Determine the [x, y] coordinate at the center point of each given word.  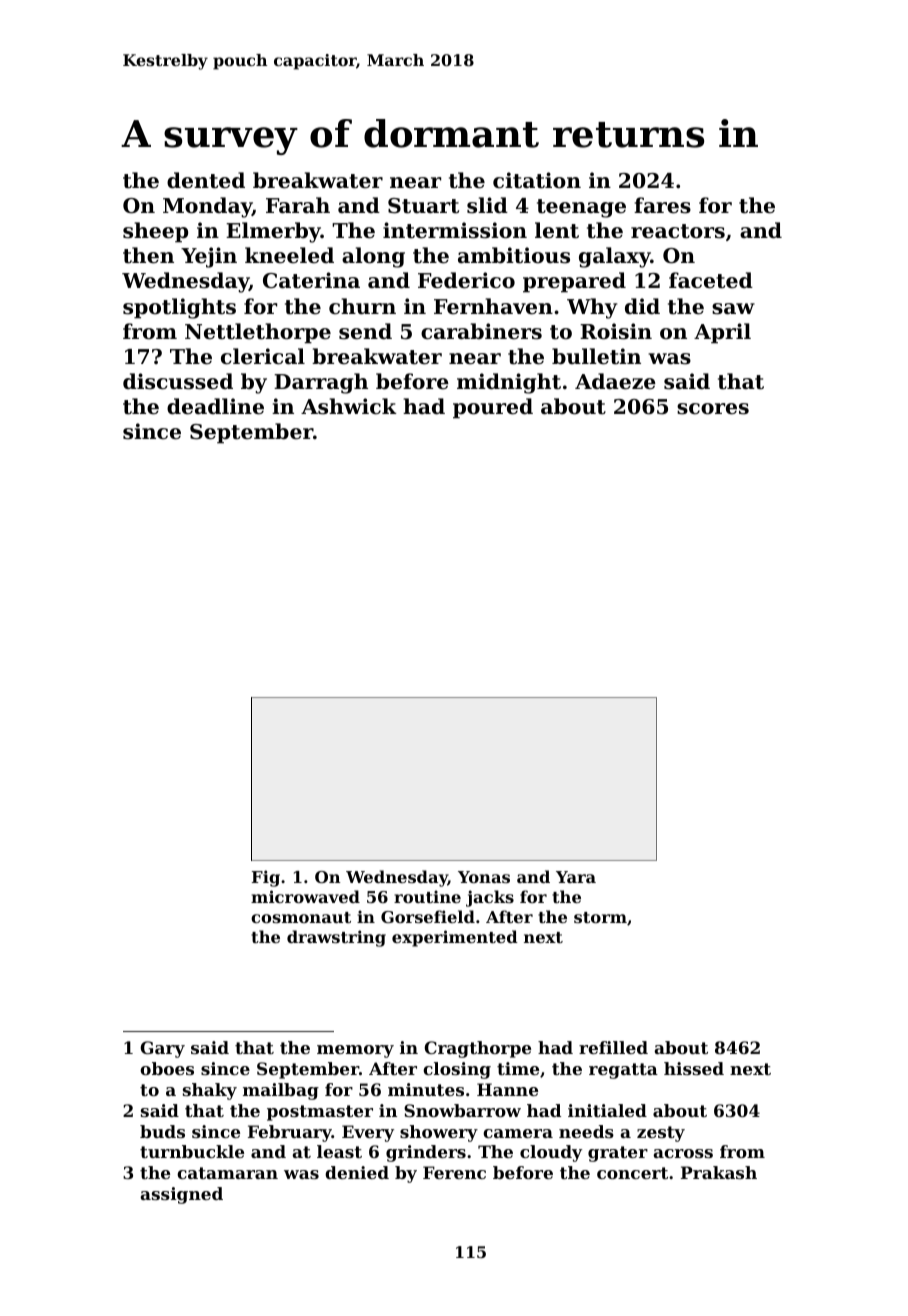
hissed [694, 1068]
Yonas [484, 877]
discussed [178, 381]
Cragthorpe [477, 1049]
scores [713, 409]
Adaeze [615, 381]
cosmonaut [301, 917]
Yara [576, 877]
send [365, 331]
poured [493, 408]
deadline [215, 406]
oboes [167, 1068]
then [148, 255]
